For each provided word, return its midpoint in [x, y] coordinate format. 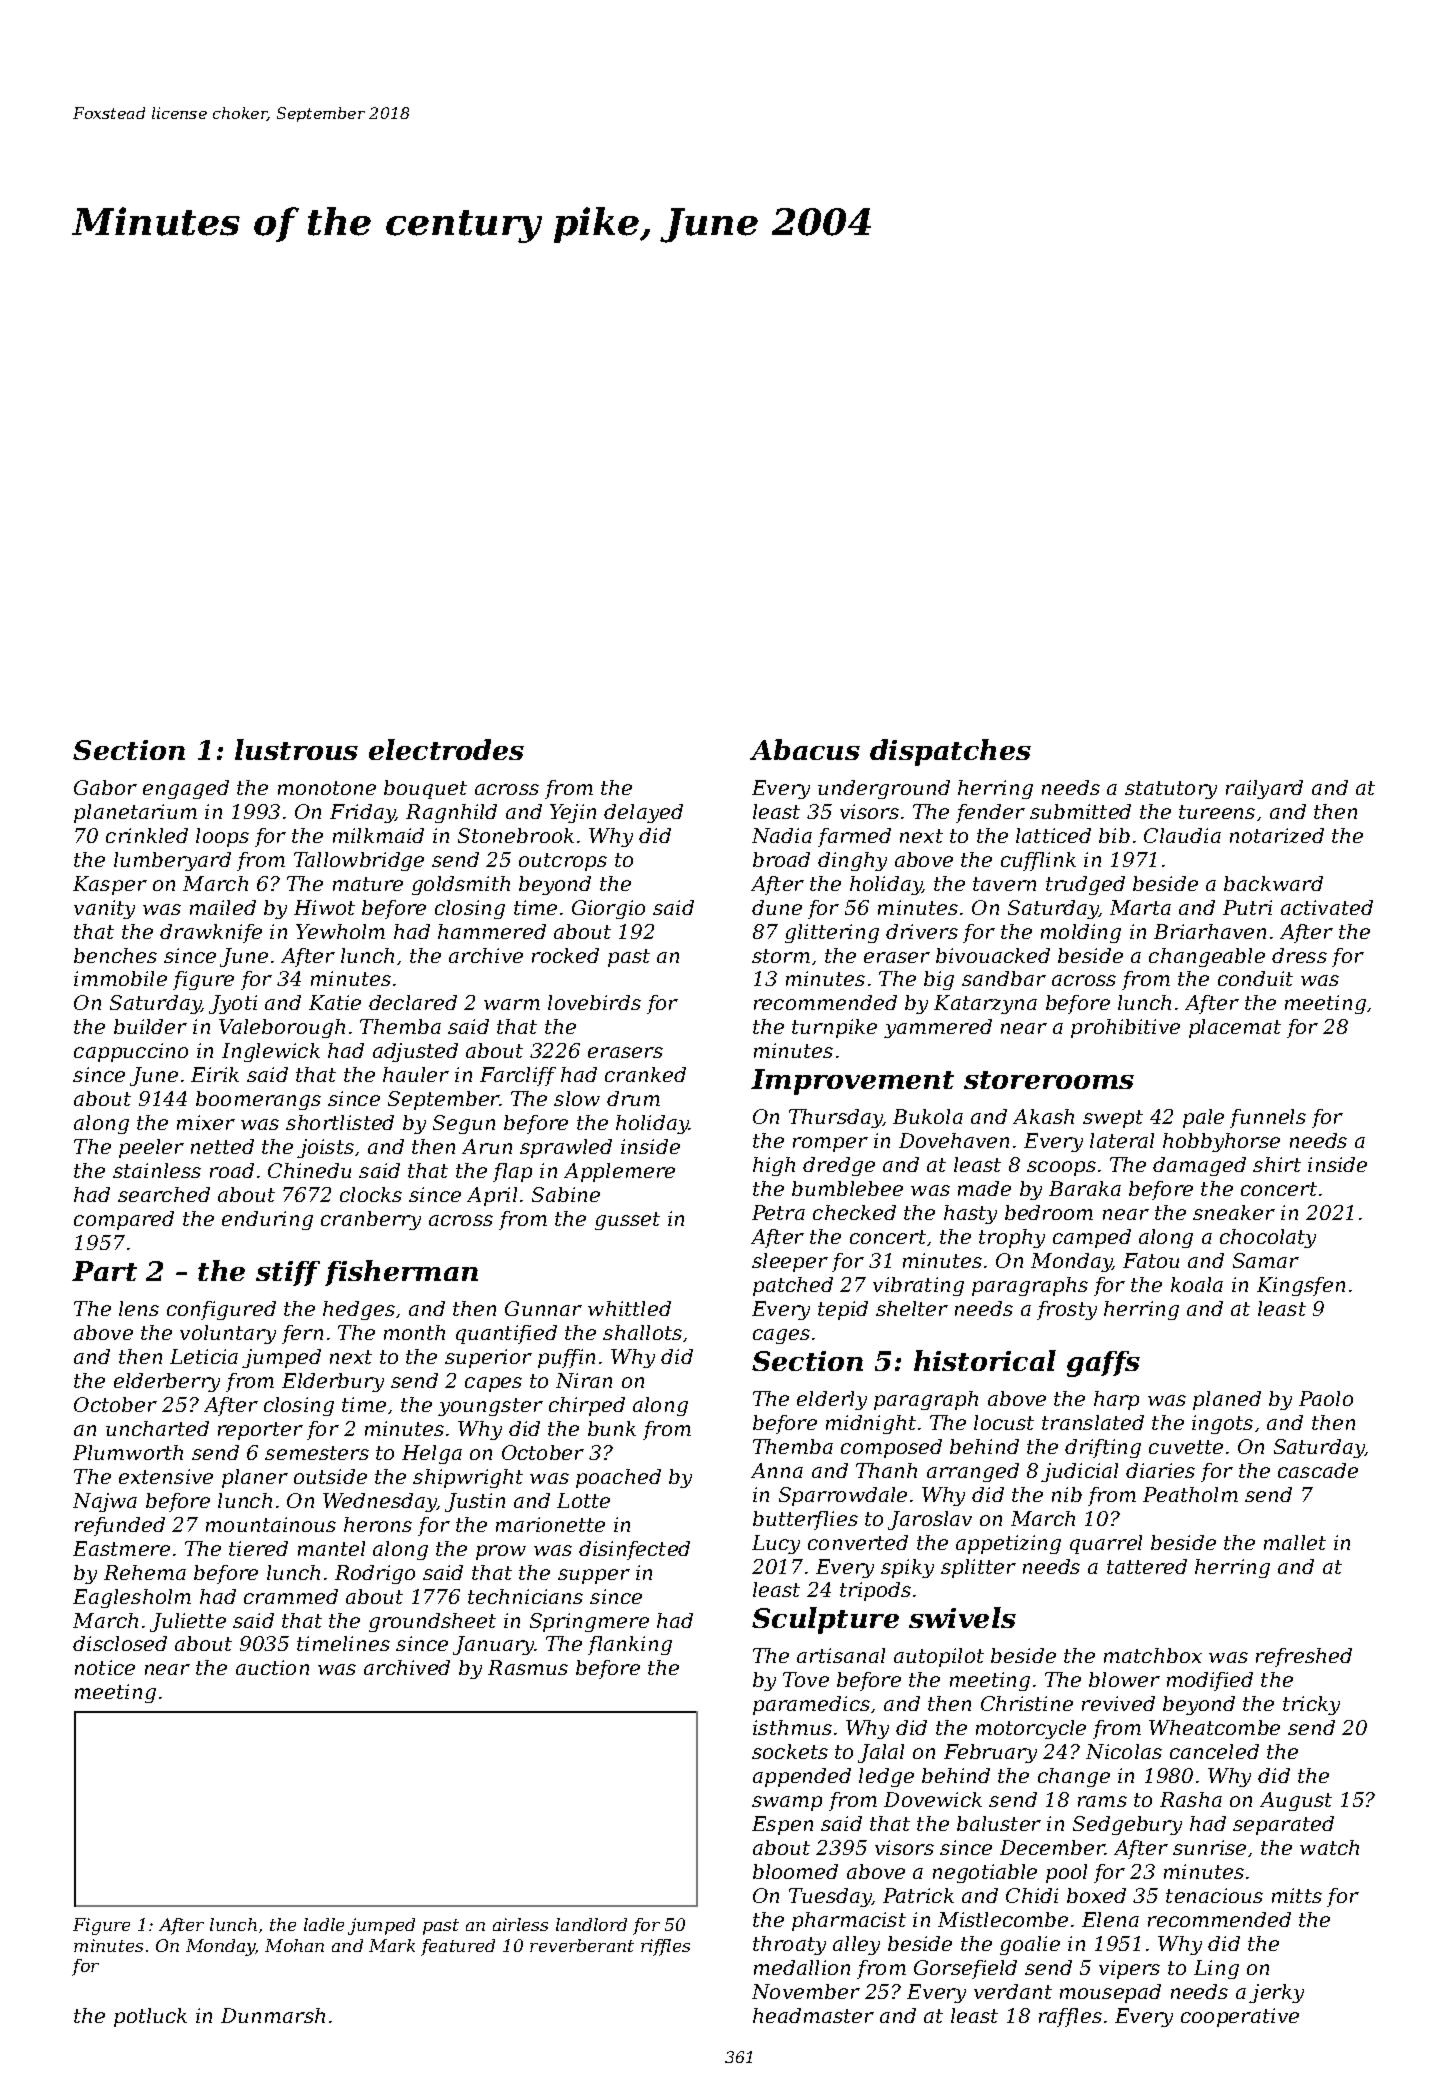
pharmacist [849, 1921]
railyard [1264, 789]
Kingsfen [1301, 1286]
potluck [150, 2017]
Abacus [805, 749]
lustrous [296, 749]
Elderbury [333, 1382]
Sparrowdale [843, 1496]
